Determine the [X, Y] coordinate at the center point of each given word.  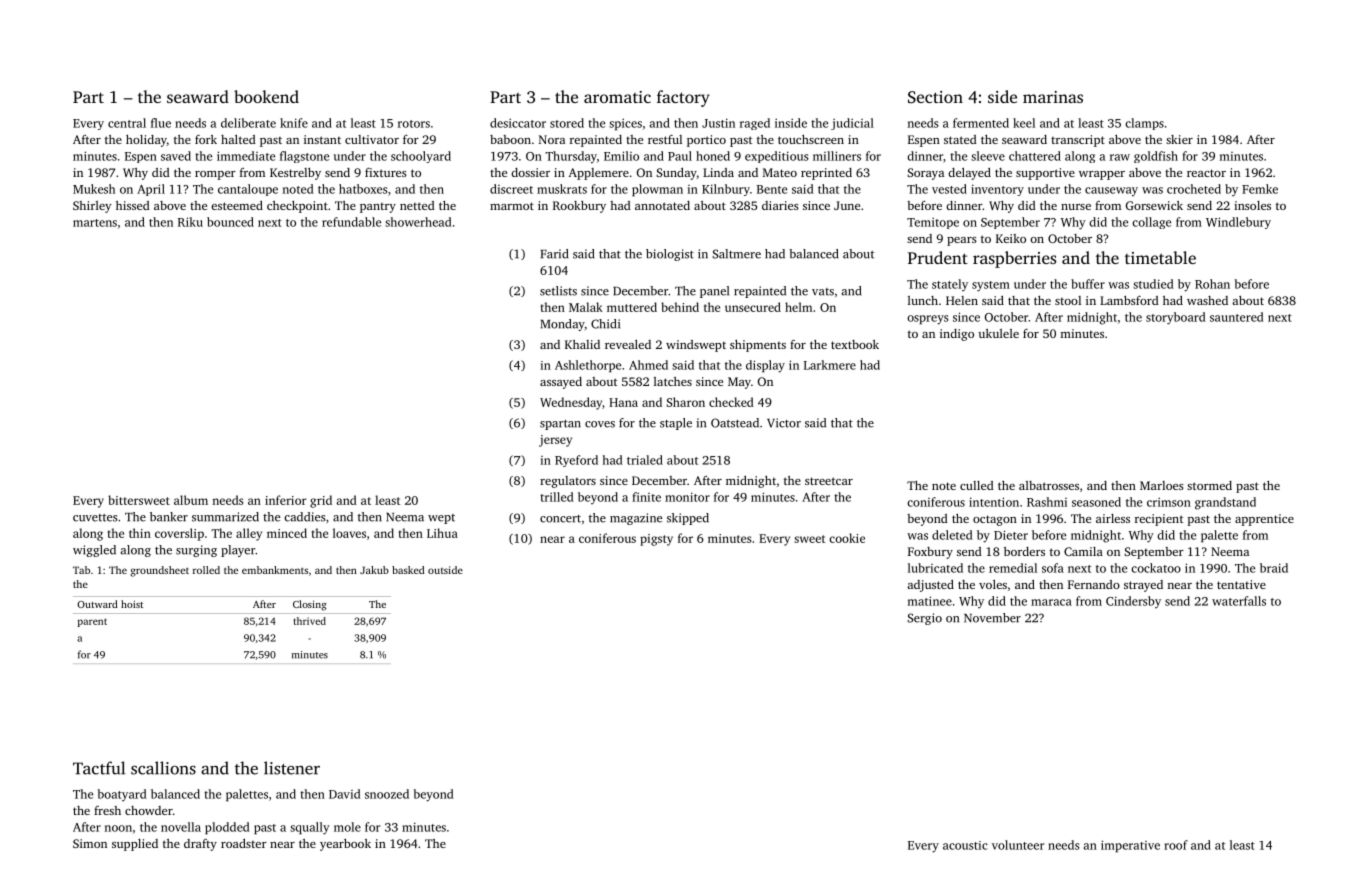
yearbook [345, 845]
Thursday [571, 157]
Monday [563, 325]
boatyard [122, 795]
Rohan [1212, 284]
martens [95, 223]
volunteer [1018, 845]
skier [1179, 139]
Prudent [938, 257]
